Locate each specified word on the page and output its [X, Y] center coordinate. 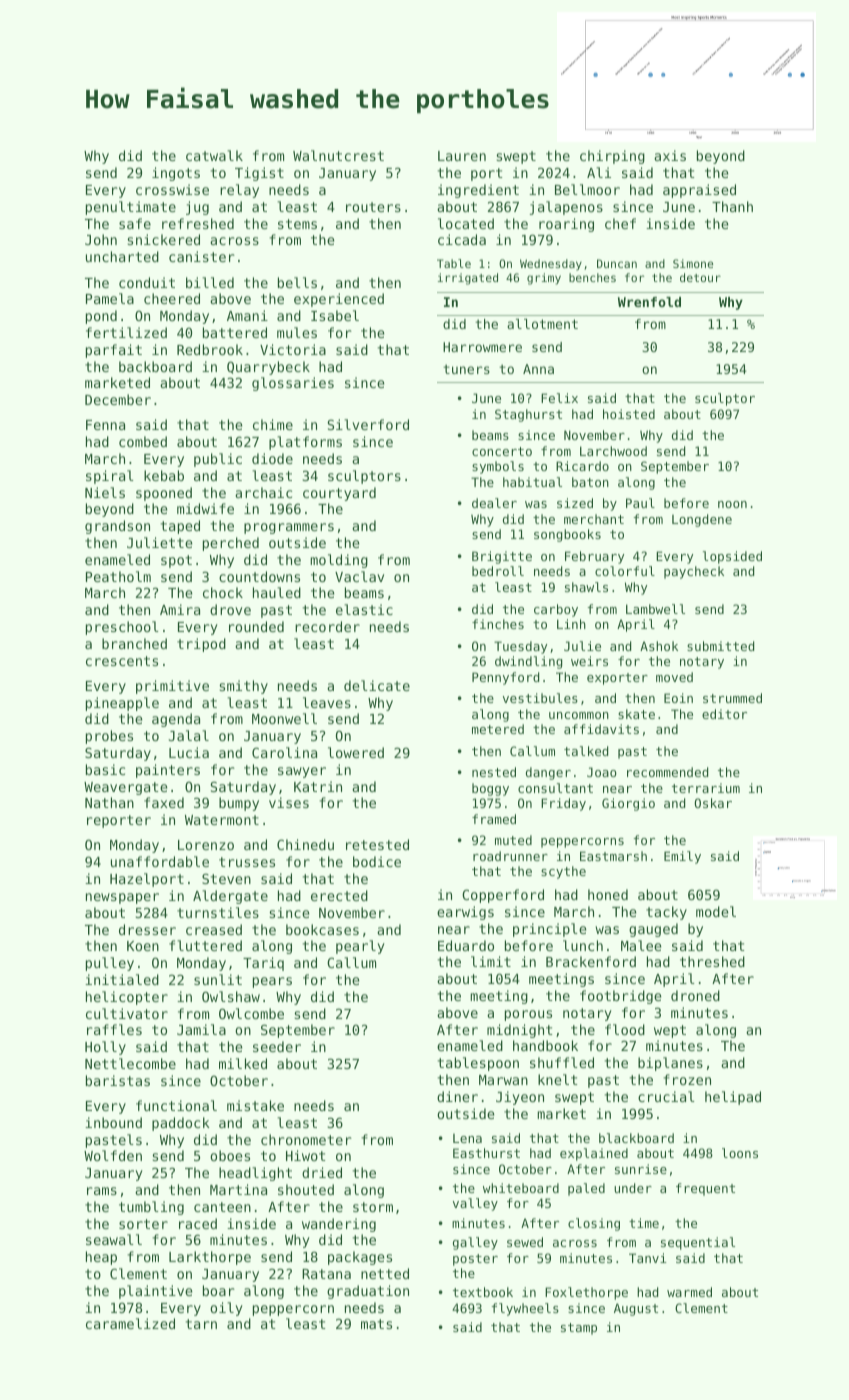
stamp [579, 1329]
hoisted [629, 414]
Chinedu [305, 844]
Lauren [462, 156]
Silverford [368, 424]
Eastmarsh [613, 856]
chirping [612, 157]
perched [231, 544]
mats [376, 1324]
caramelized [130, 1323]
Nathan [109, 802]
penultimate [131, 208]
